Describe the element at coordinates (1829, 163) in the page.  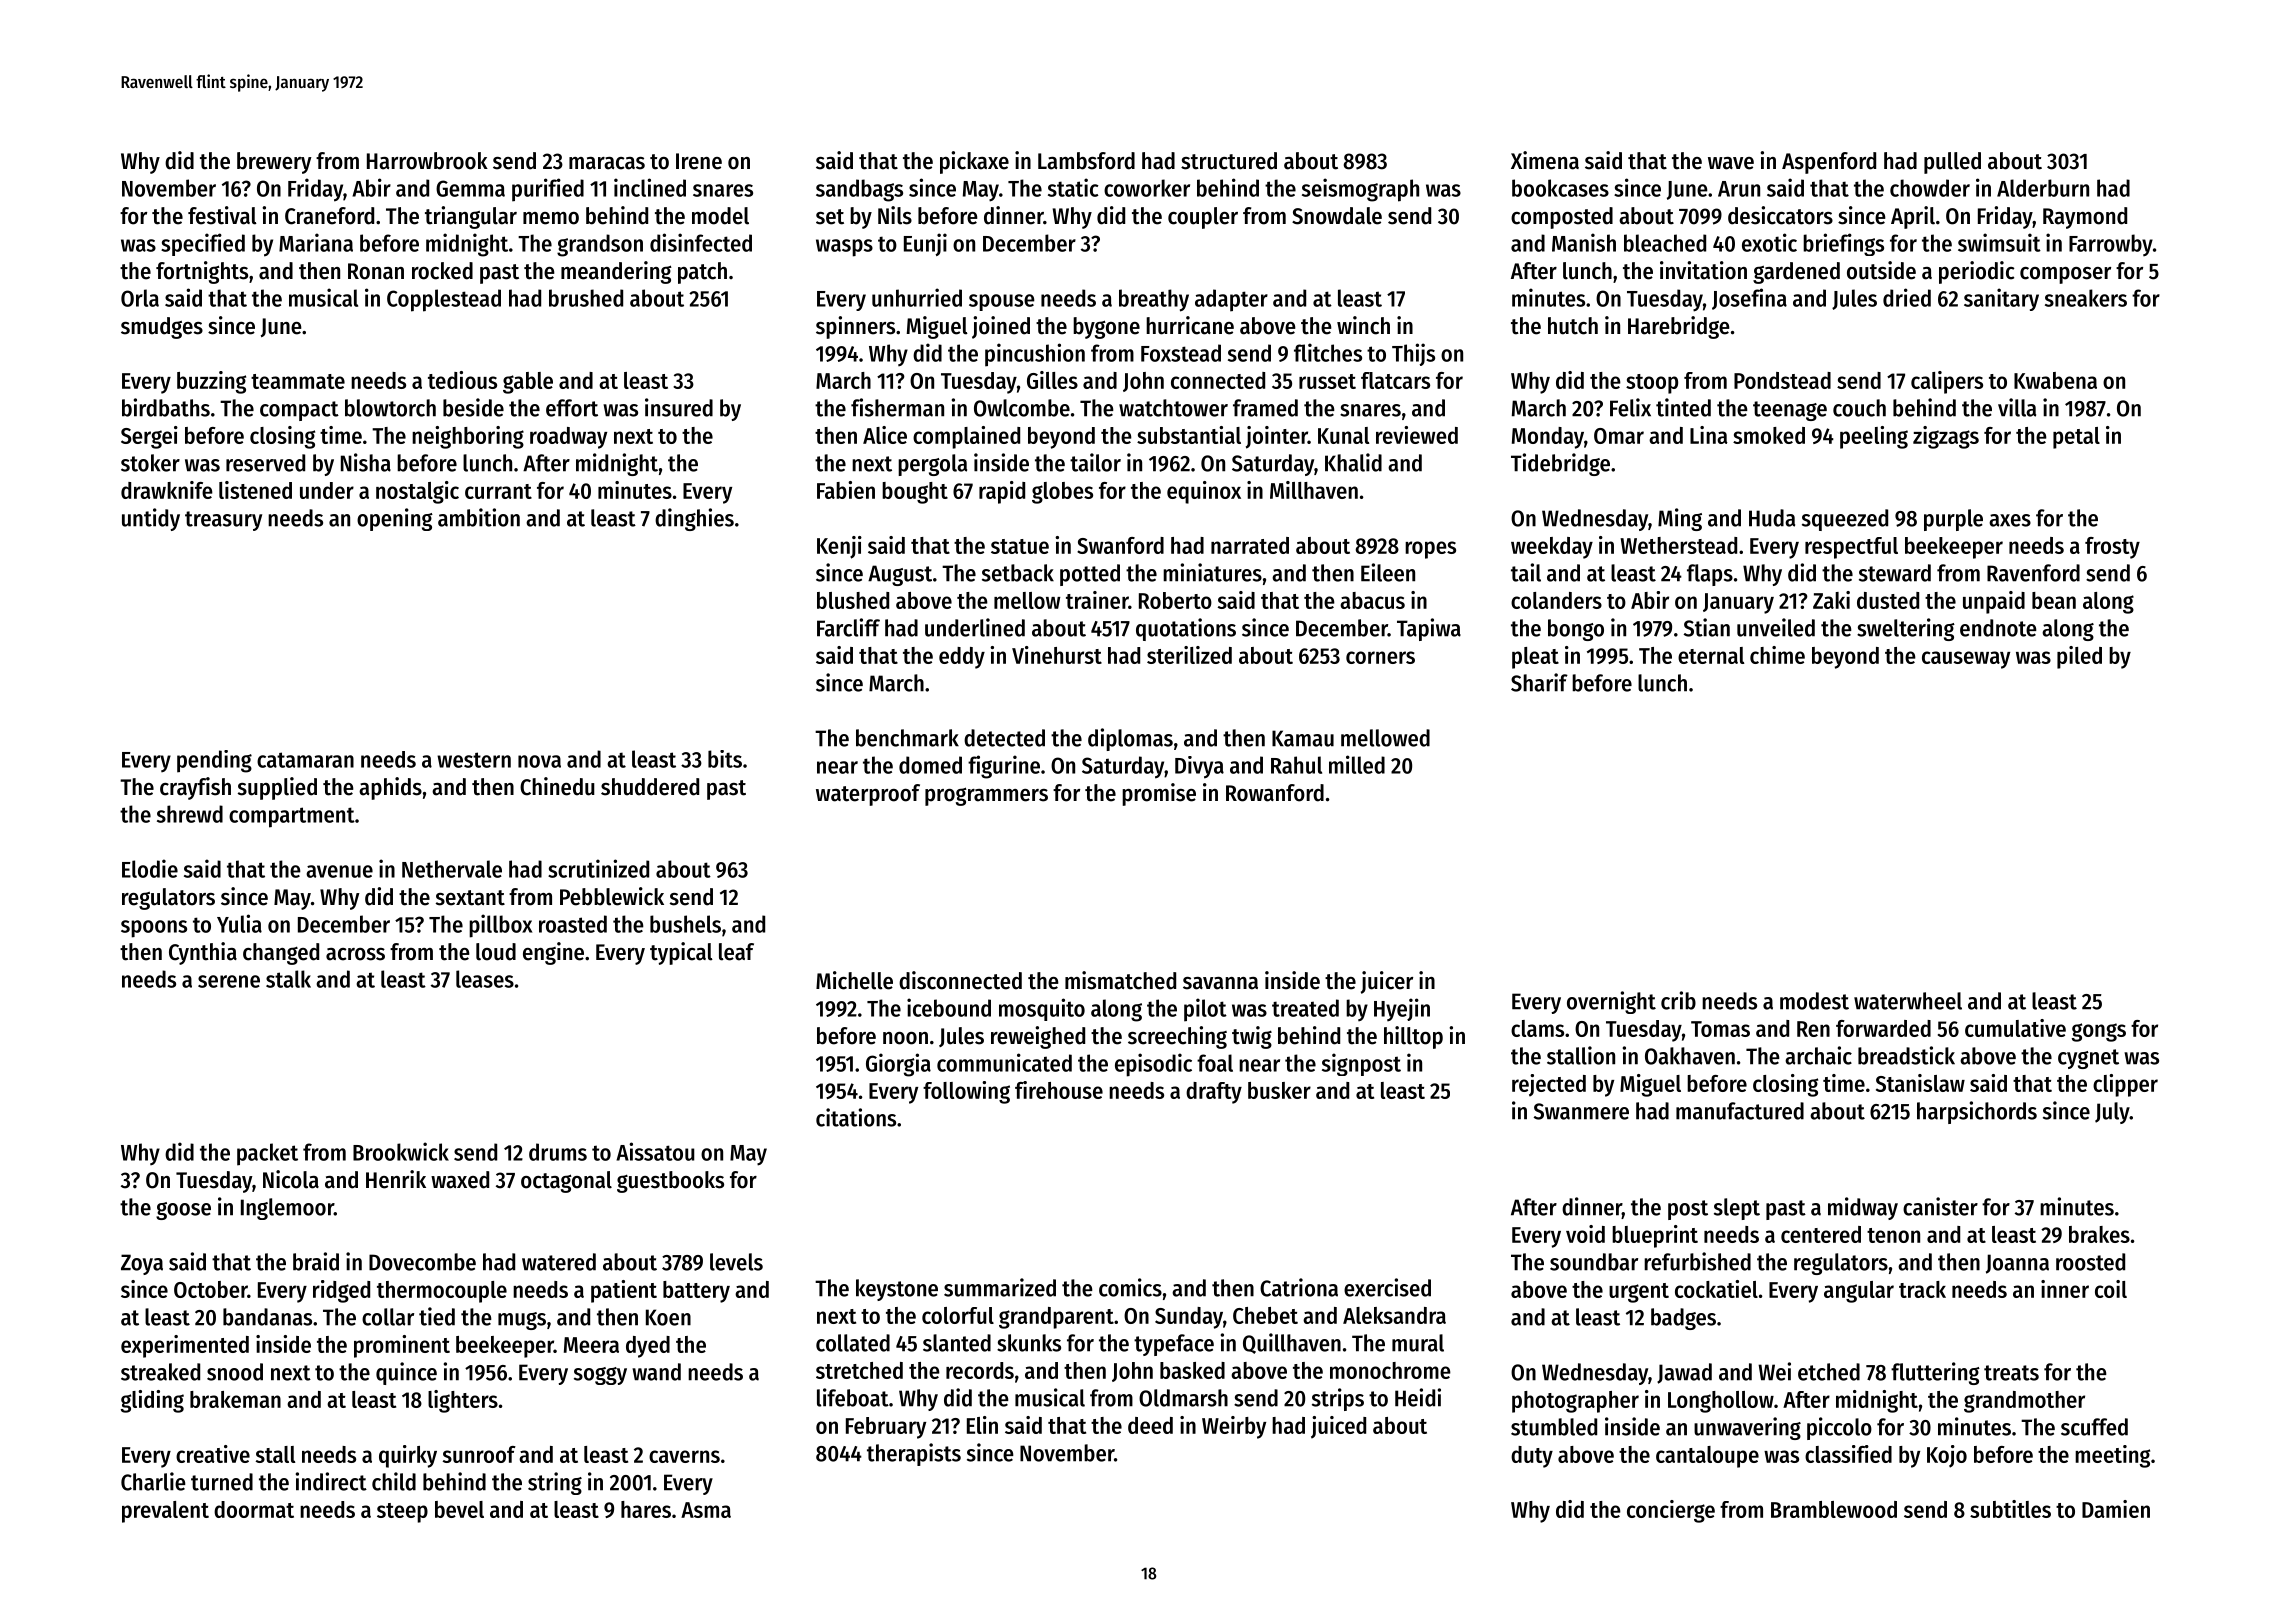
I see `Aspenford` at that location.
